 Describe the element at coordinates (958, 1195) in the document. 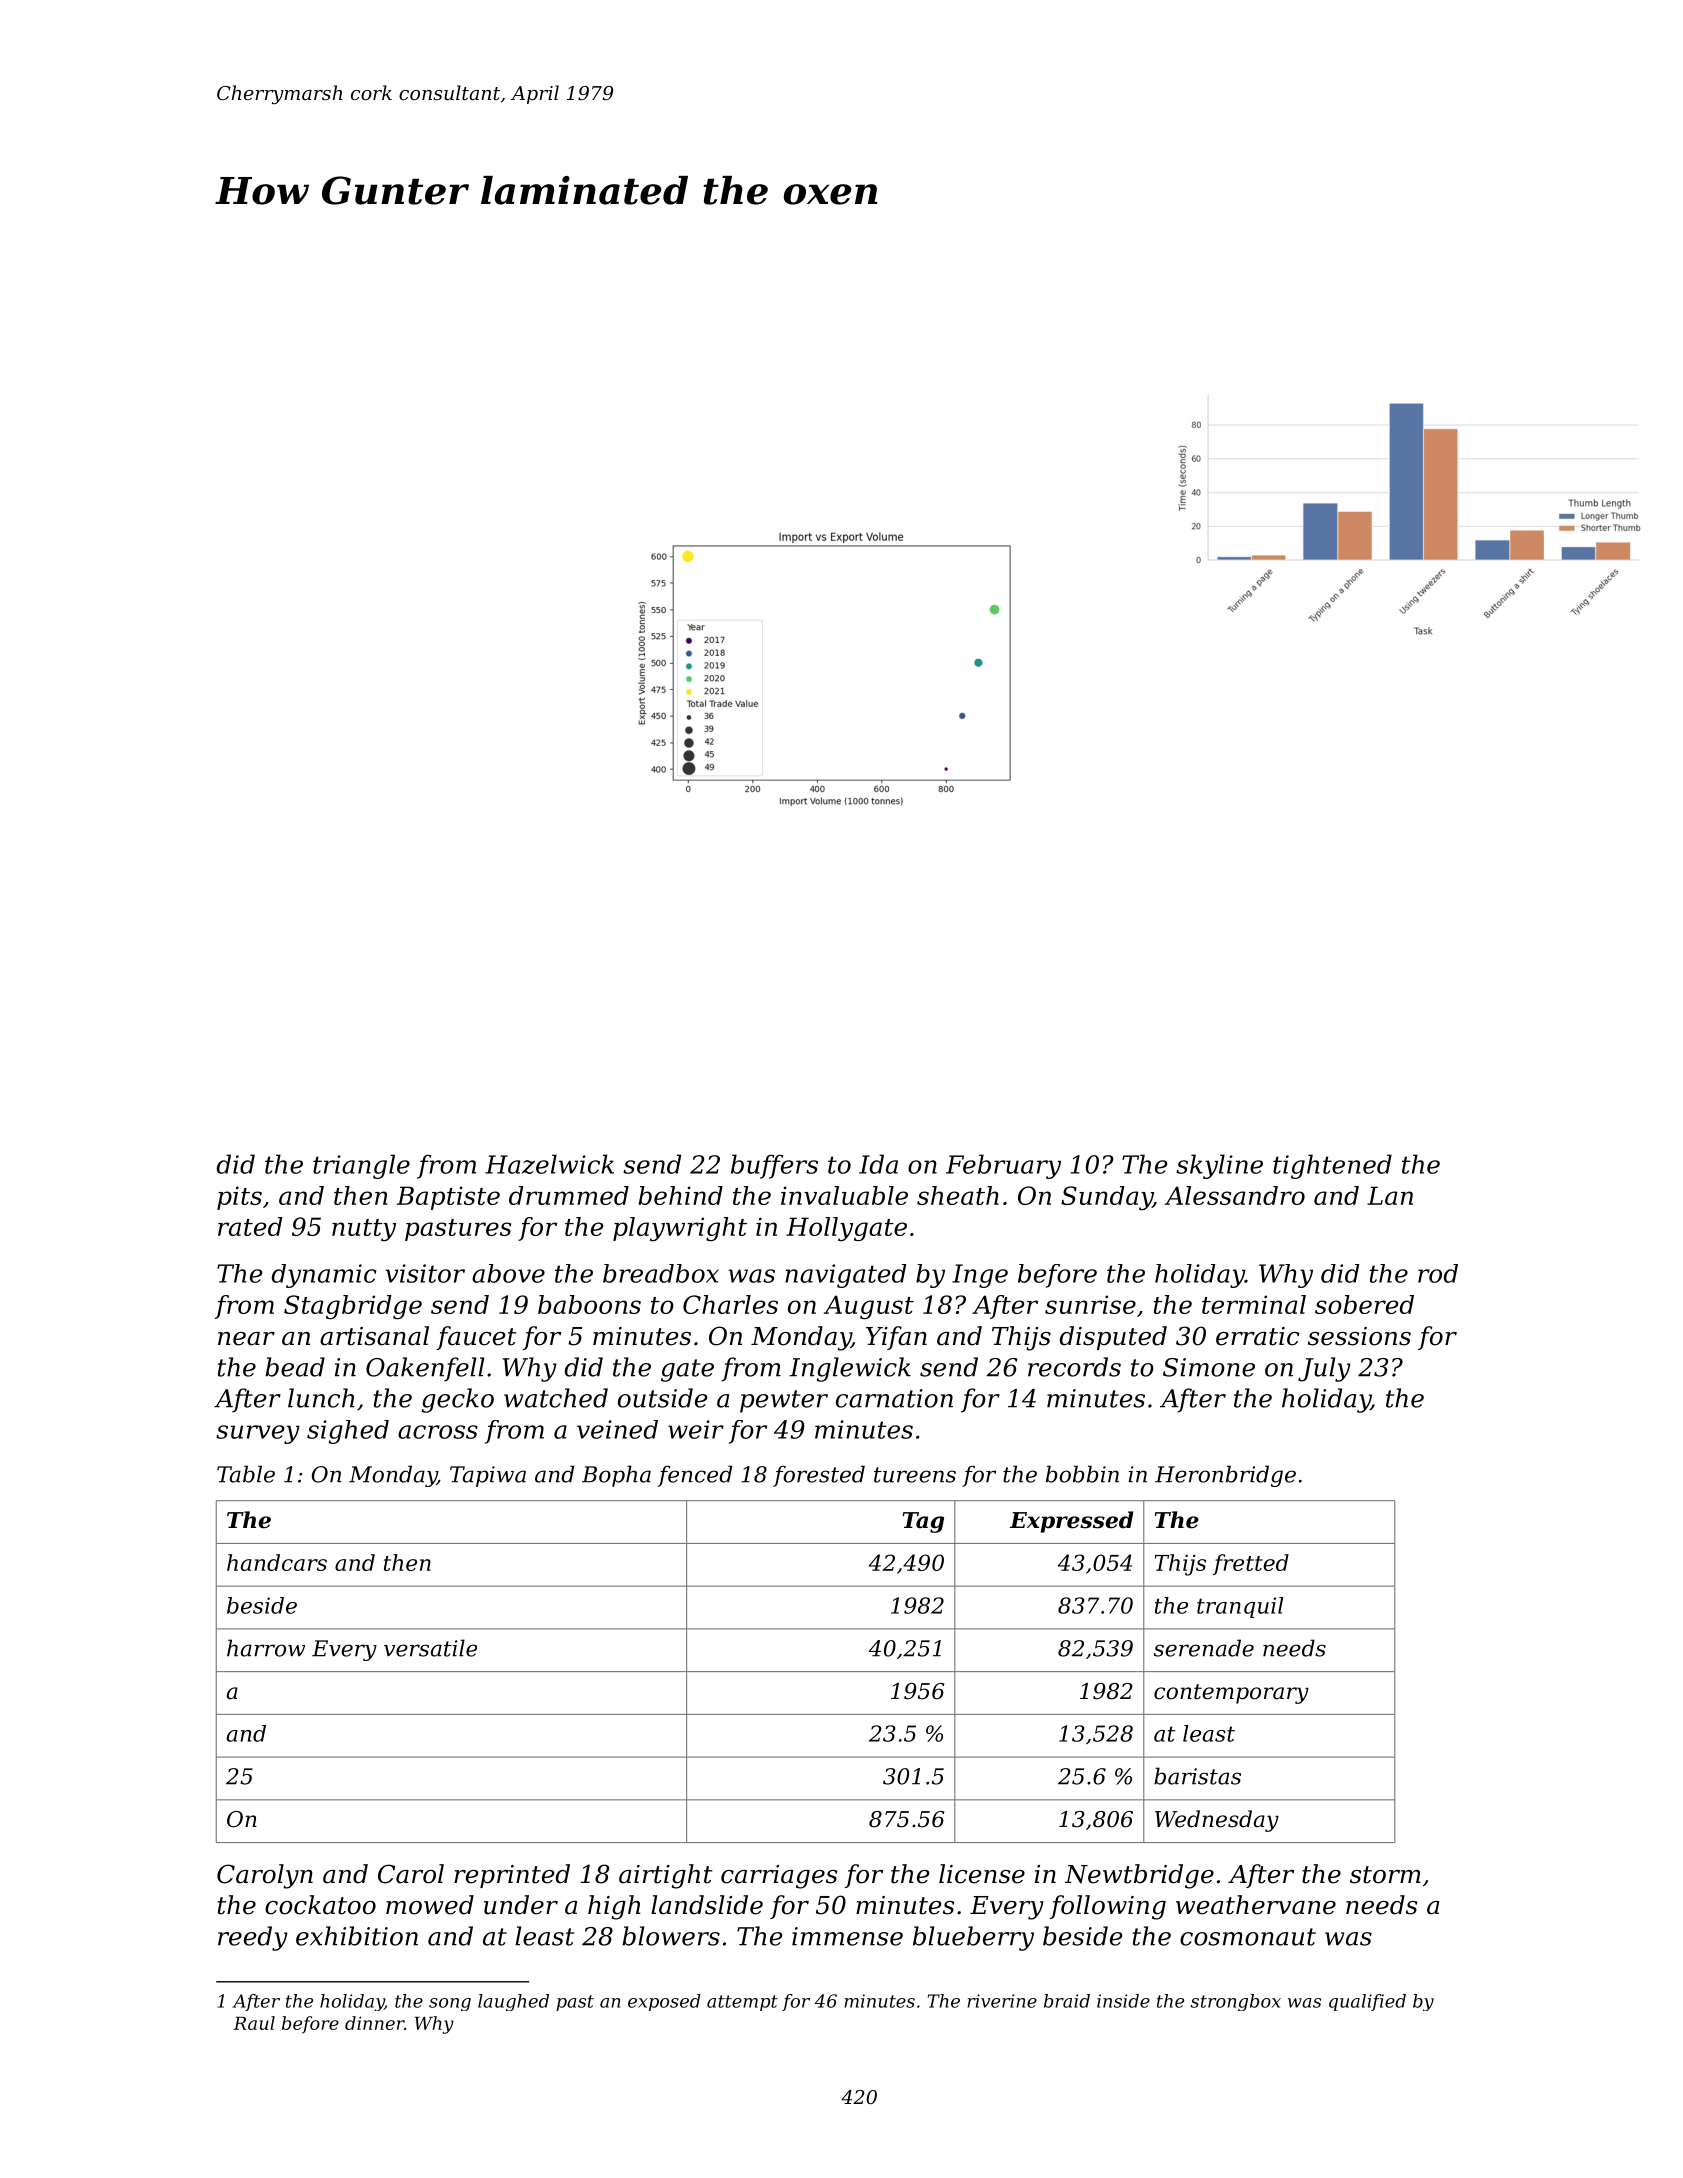

I see `sheath` at that location.
